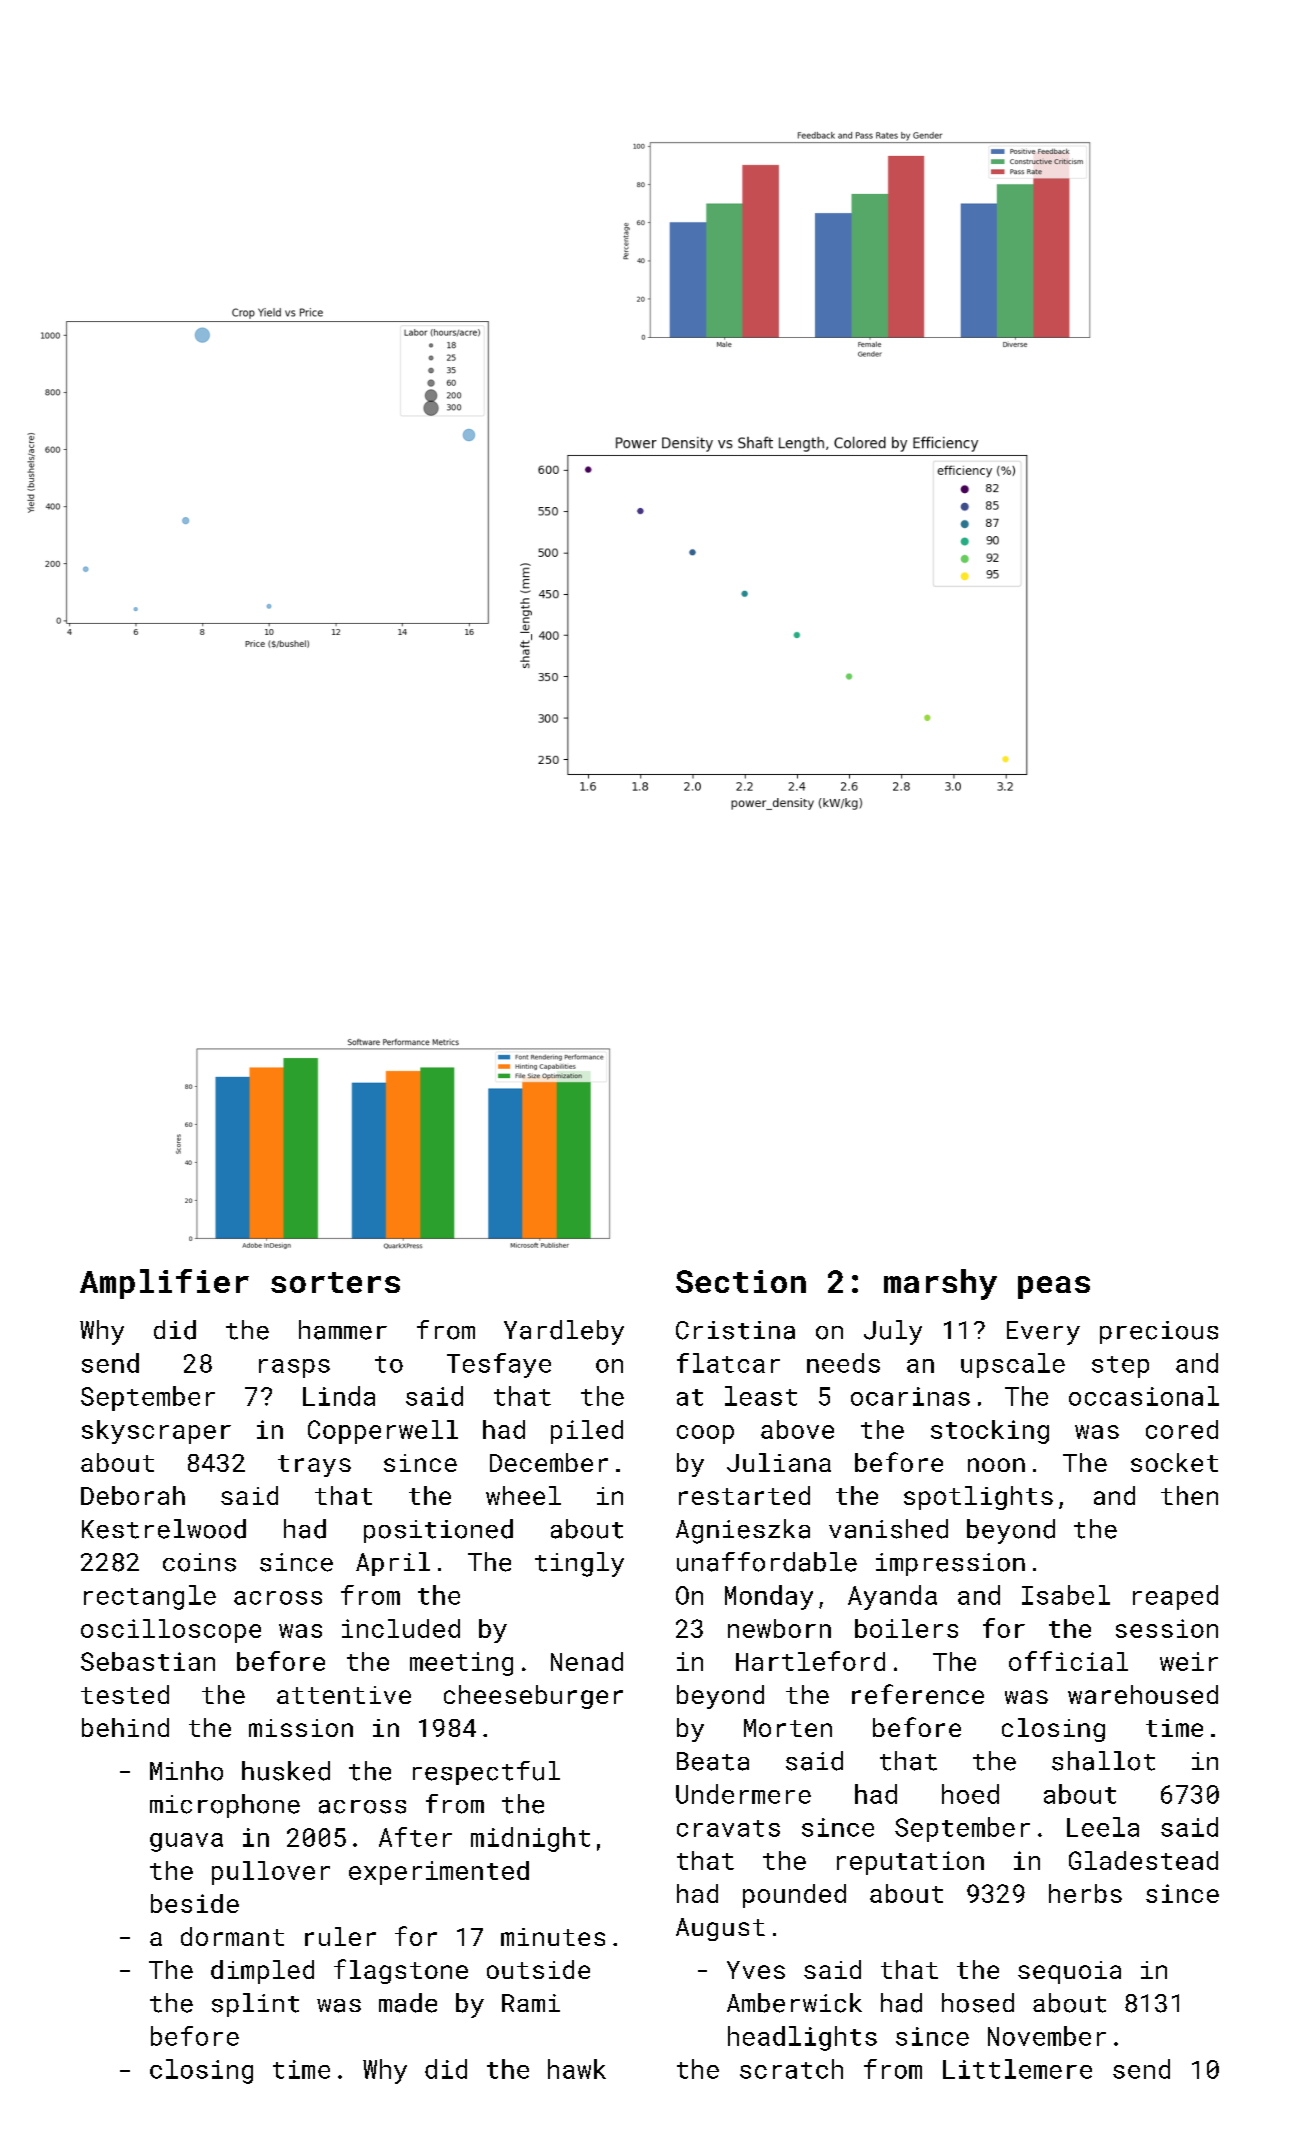  What do you see at coordinates (1069, 1972) in the image?
I see `sequoia` at bounding box center [1069, 1972].
